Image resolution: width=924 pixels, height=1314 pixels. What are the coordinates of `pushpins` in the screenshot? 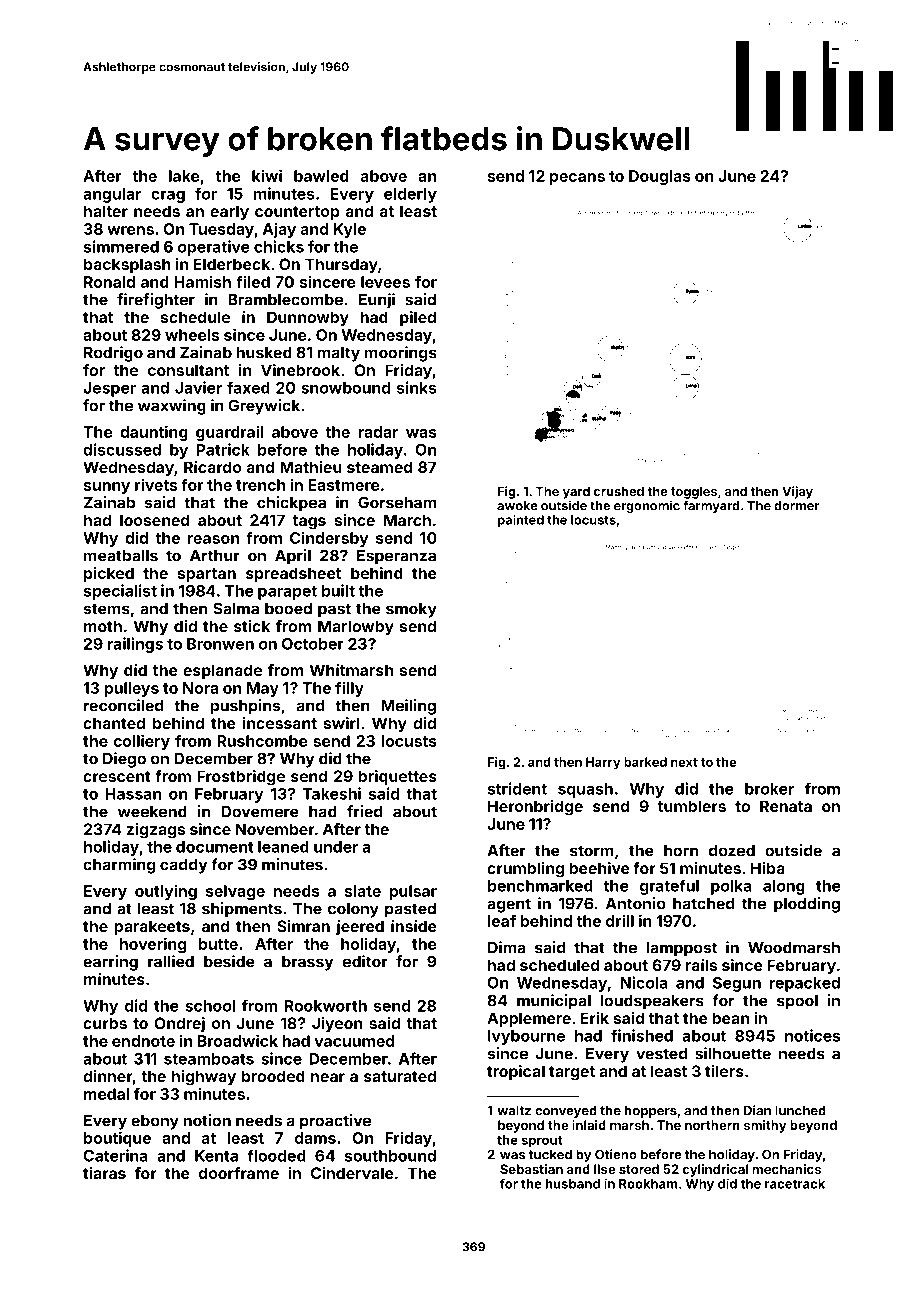 It's located at (245, 707).
